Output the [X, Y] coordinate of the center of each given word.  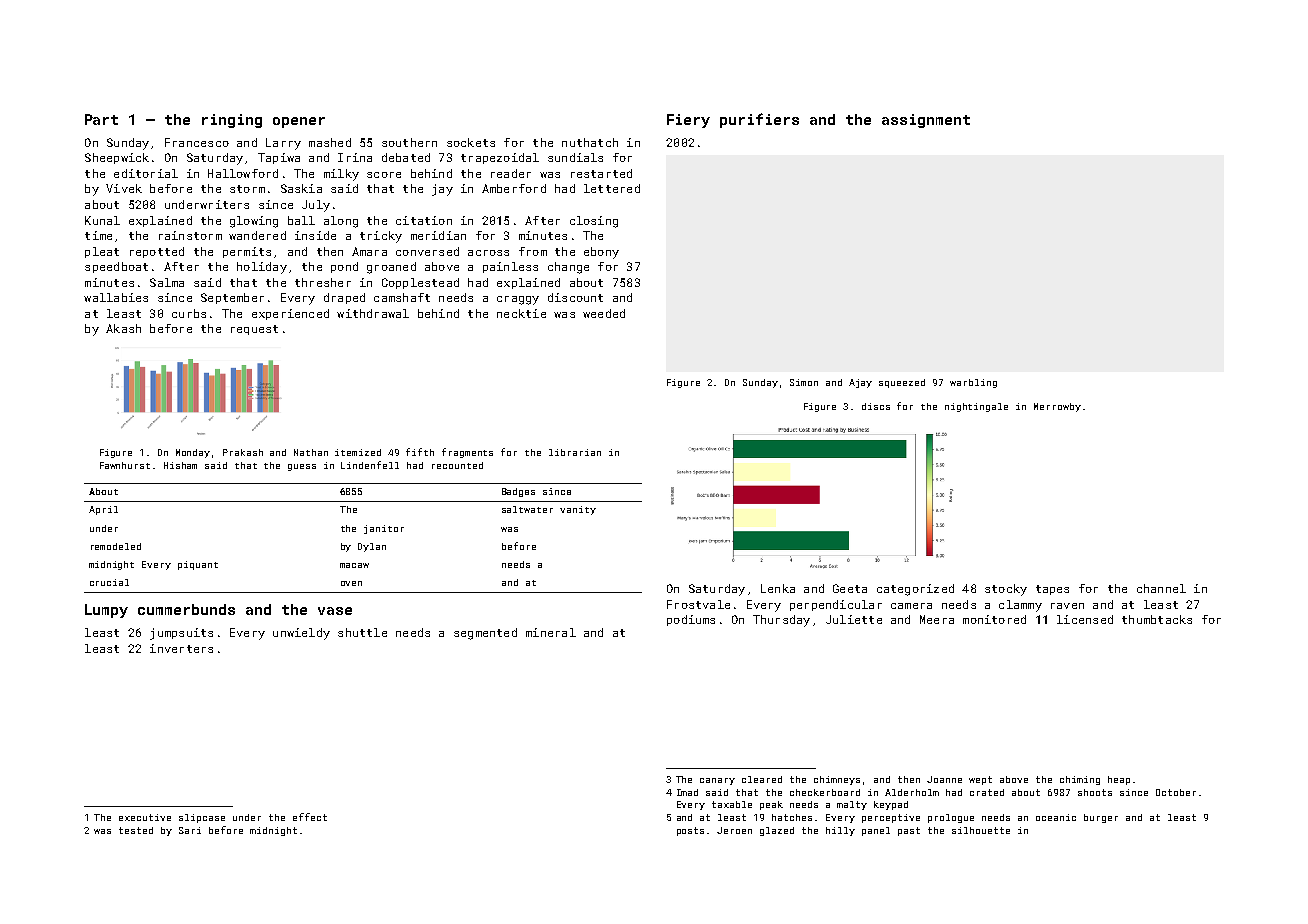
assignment [926, 121]
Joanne [944, 779]
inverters [181, 648]
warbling [973, 383]
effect [310, 817]
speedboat [116, 267]
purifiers [759, 120]
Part [101, 119]
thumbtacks [1157, 619]
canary [717, 781]
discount [575, 297]
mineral [551, 632]
